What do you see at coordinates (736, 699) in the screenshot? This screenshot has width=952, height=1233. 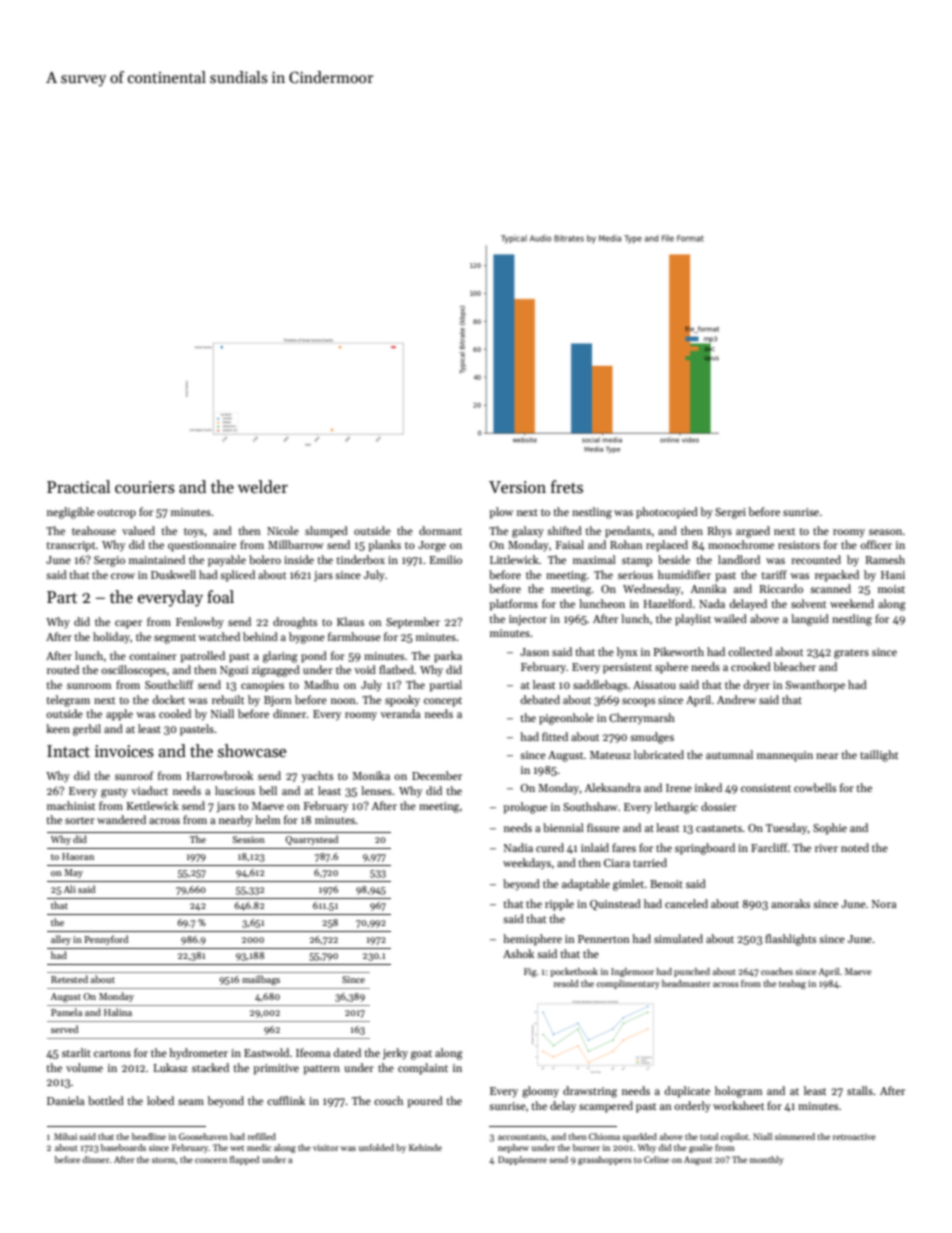 I see `Andrew` at bounding box center [736, 699].
